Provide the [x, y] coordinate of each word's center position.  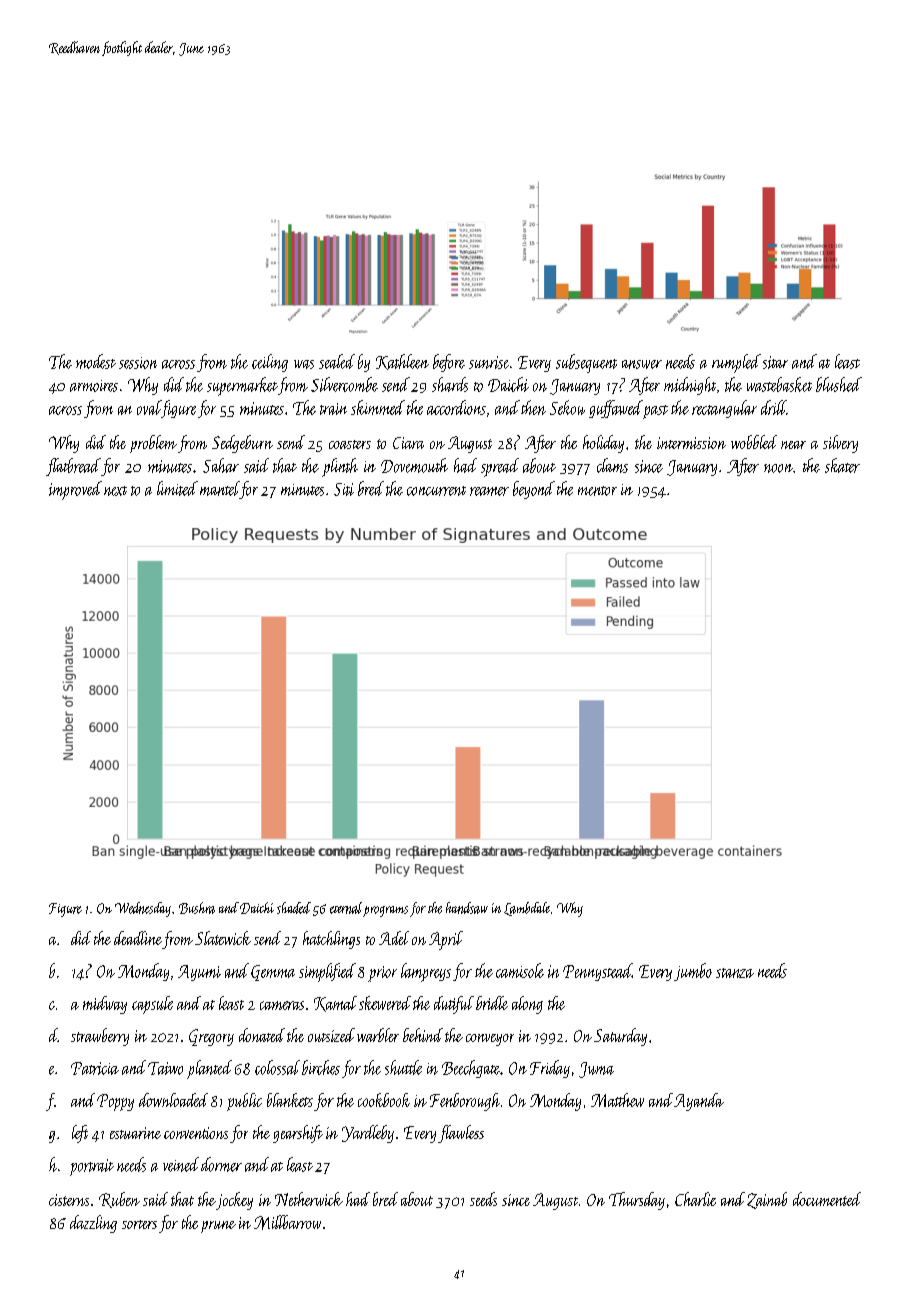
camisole [520, 970]
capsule [152, 1005]
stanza [735, 973]
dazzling [93, 1224]
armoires [94, 386]
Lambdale [527, 909]
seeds [483, 1199]
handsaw [467, 908]
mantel [220, 488]
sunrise [489, 362]
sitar [775, 362]
